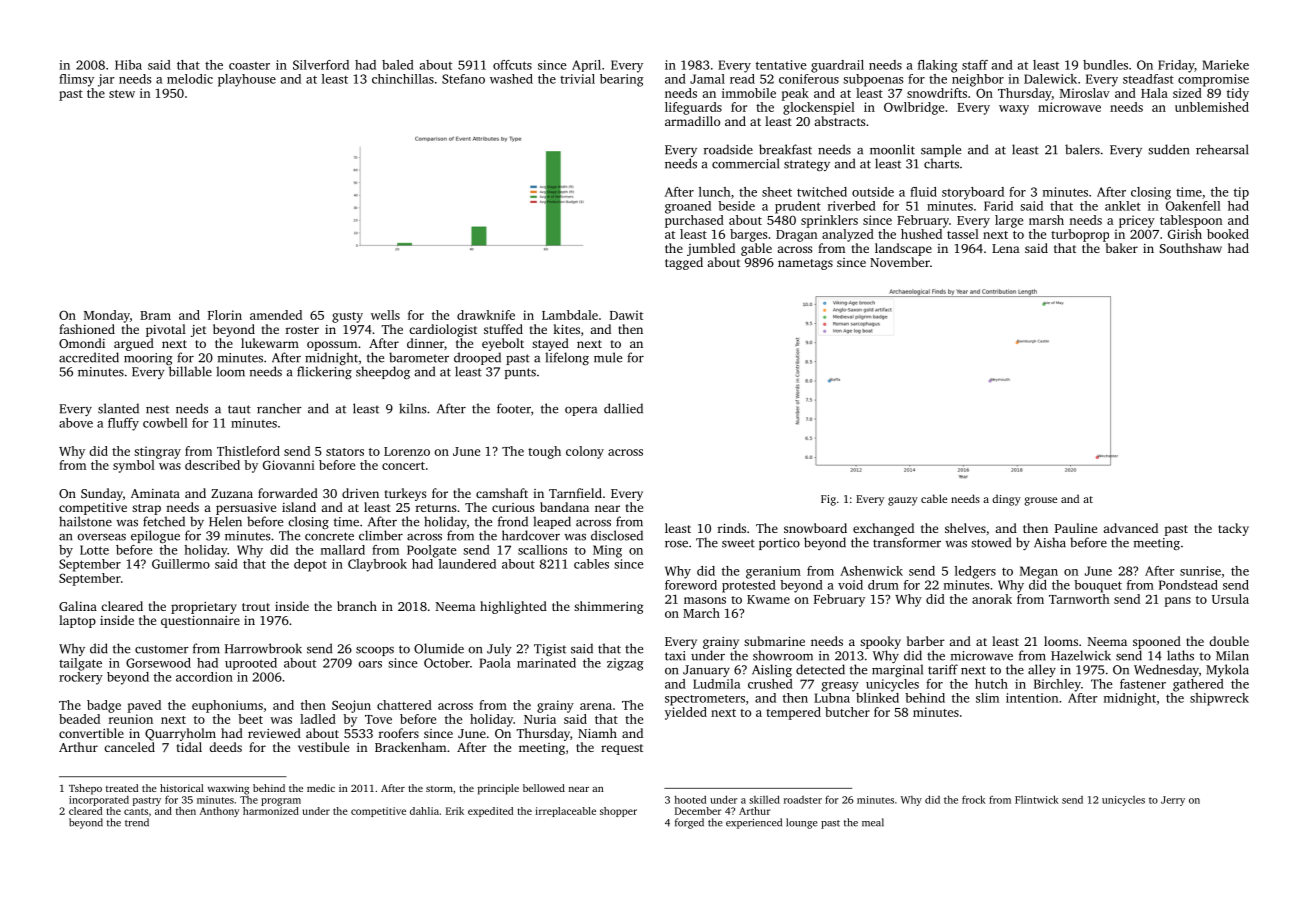 The height and width of the screenshot is (924, 1308). Describe the element at coordinates (1225, 65) in the screenshot. I see `Marieke` at that location.
